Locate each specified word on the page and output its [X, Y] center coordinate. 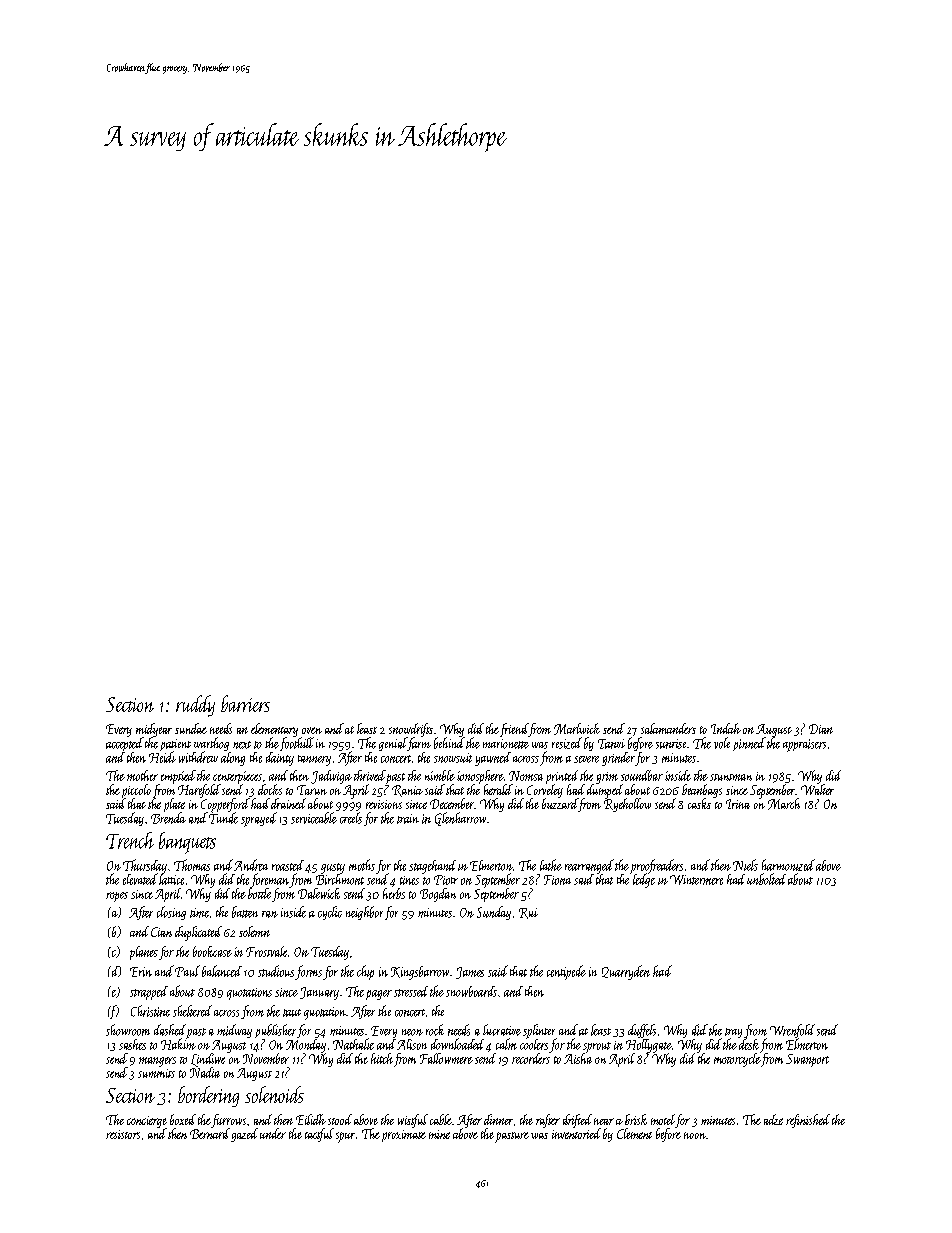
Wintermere [696, 880]
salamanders [668, 728]
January [319, 993]
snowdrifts [411, 730]
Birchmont [340, 879]
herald [498, 789]
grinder [618, 759]
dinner [498, 1119]
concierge [147, 1122]
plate [174, 805]
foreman [270, 880]
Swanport [807, 1060]
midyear [154, 730]
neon [412, 1032]
